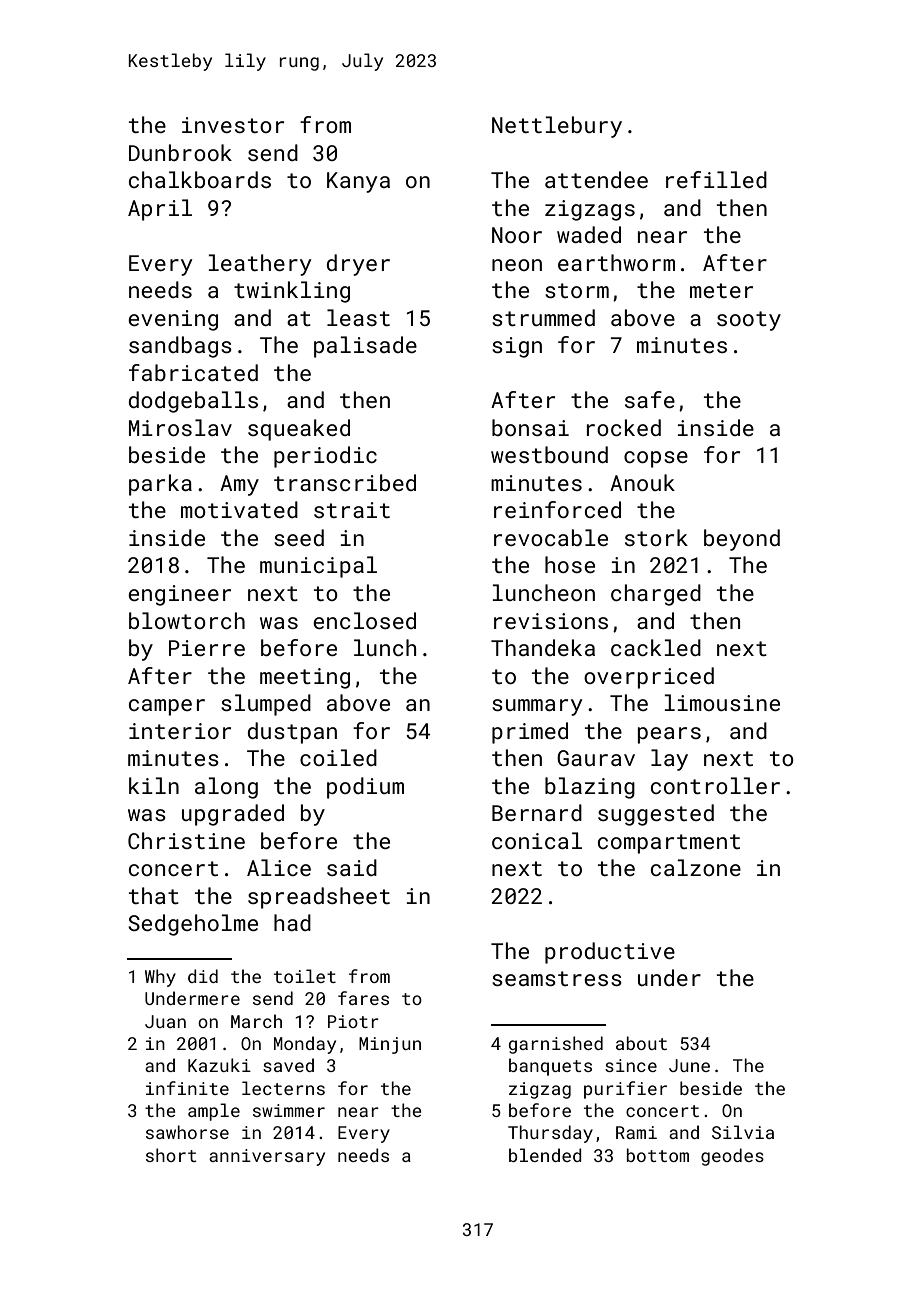 The height and width of the image is (1311, 924). I want to click on leathery, so click(260, 265).
